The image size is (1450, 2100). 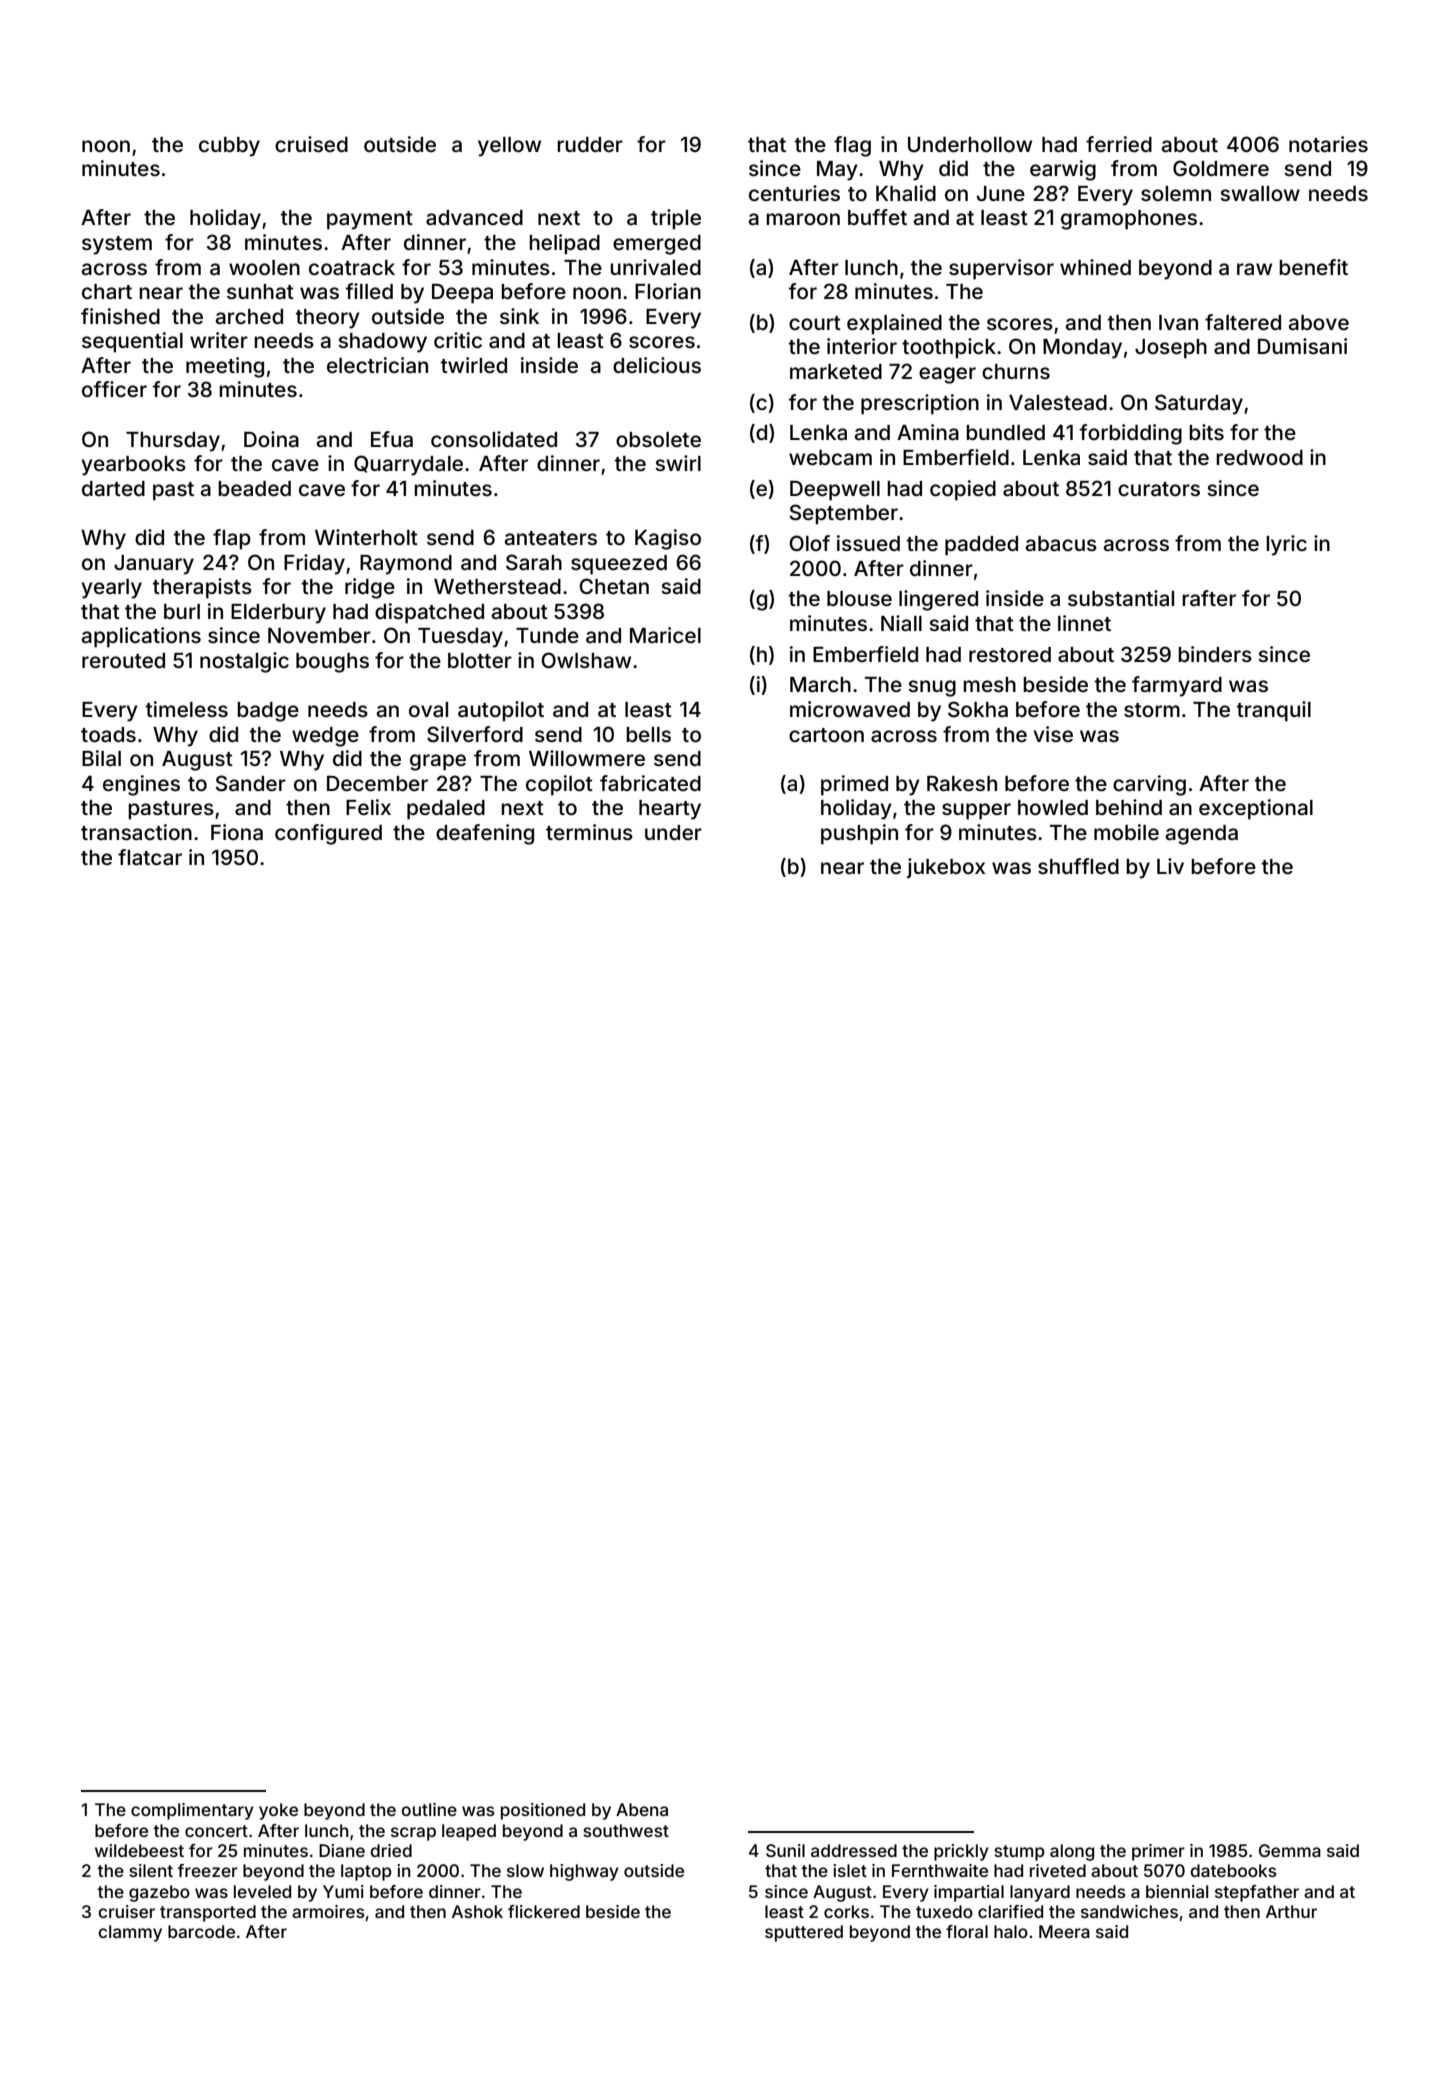 What do you see at coordinates (1176, 193) in the image?
I see `solemn` at bounding box center [1176, 193].
